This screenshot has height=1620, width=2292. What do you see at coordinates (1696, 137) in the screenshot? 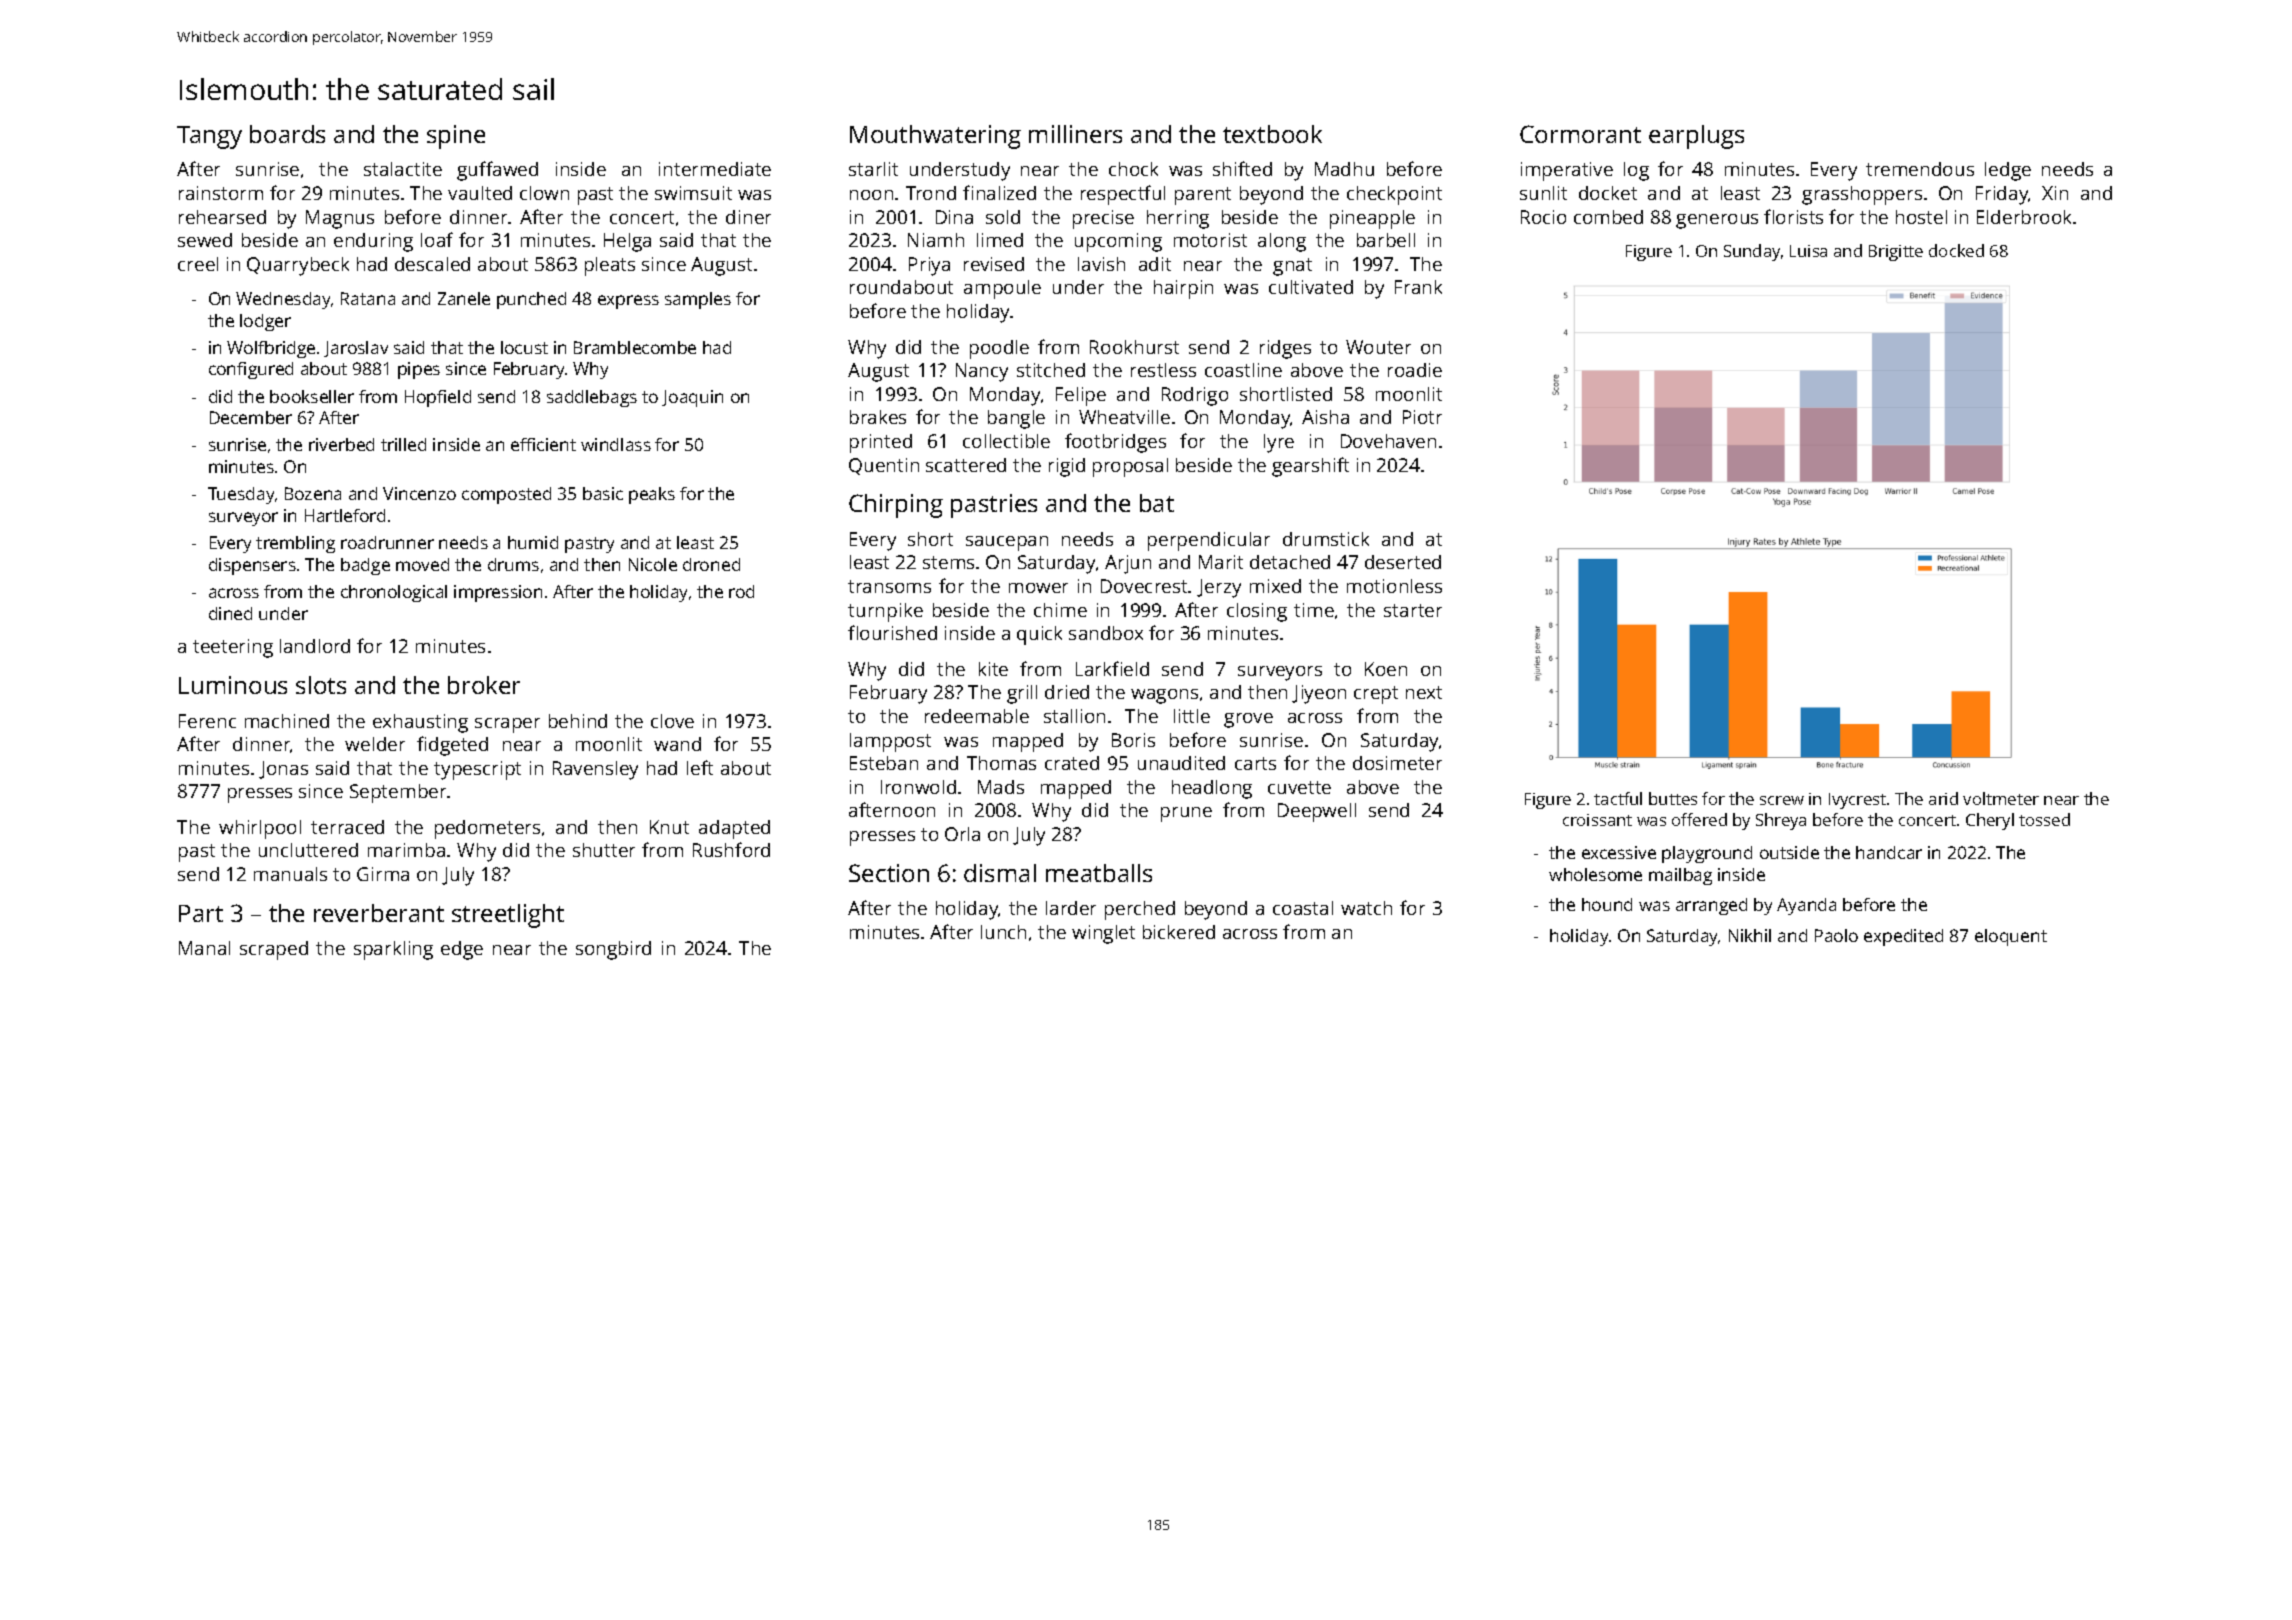
I see `earplugs` at bounding box center [1696, 137].
